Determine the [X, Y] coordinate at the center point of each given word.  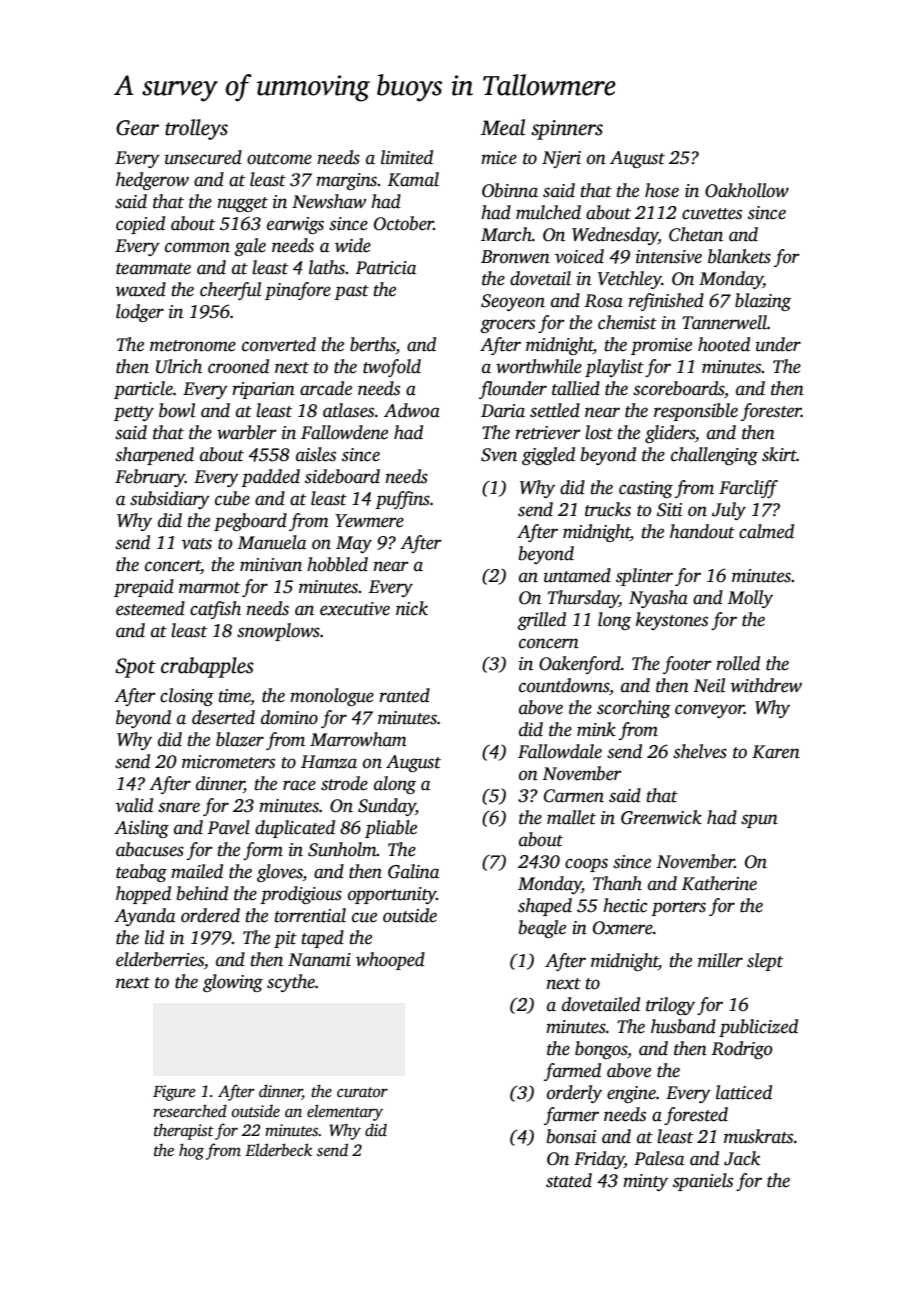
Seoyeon [513, 302]
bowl [177, 410]
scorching [634, 709]
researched [190, 1111]
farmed [572, 1072]
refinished [666, 302]
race [299, 785]
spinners [567, 130]
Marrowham [358, 739]
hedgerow [152, 181]
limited [407, 157]
